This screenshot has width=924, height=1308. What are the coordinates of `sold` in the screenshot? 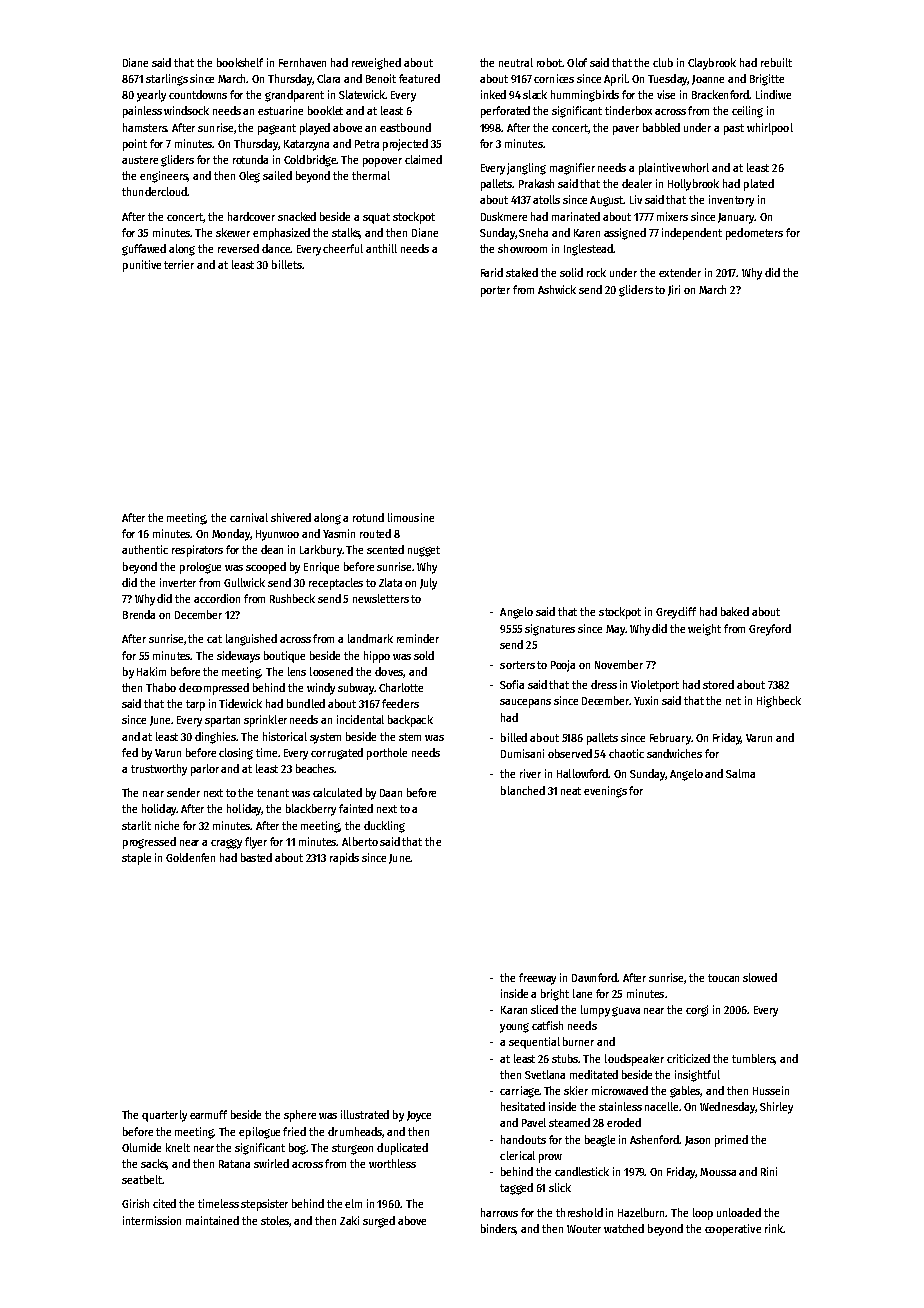 It's located at (424, 655).
